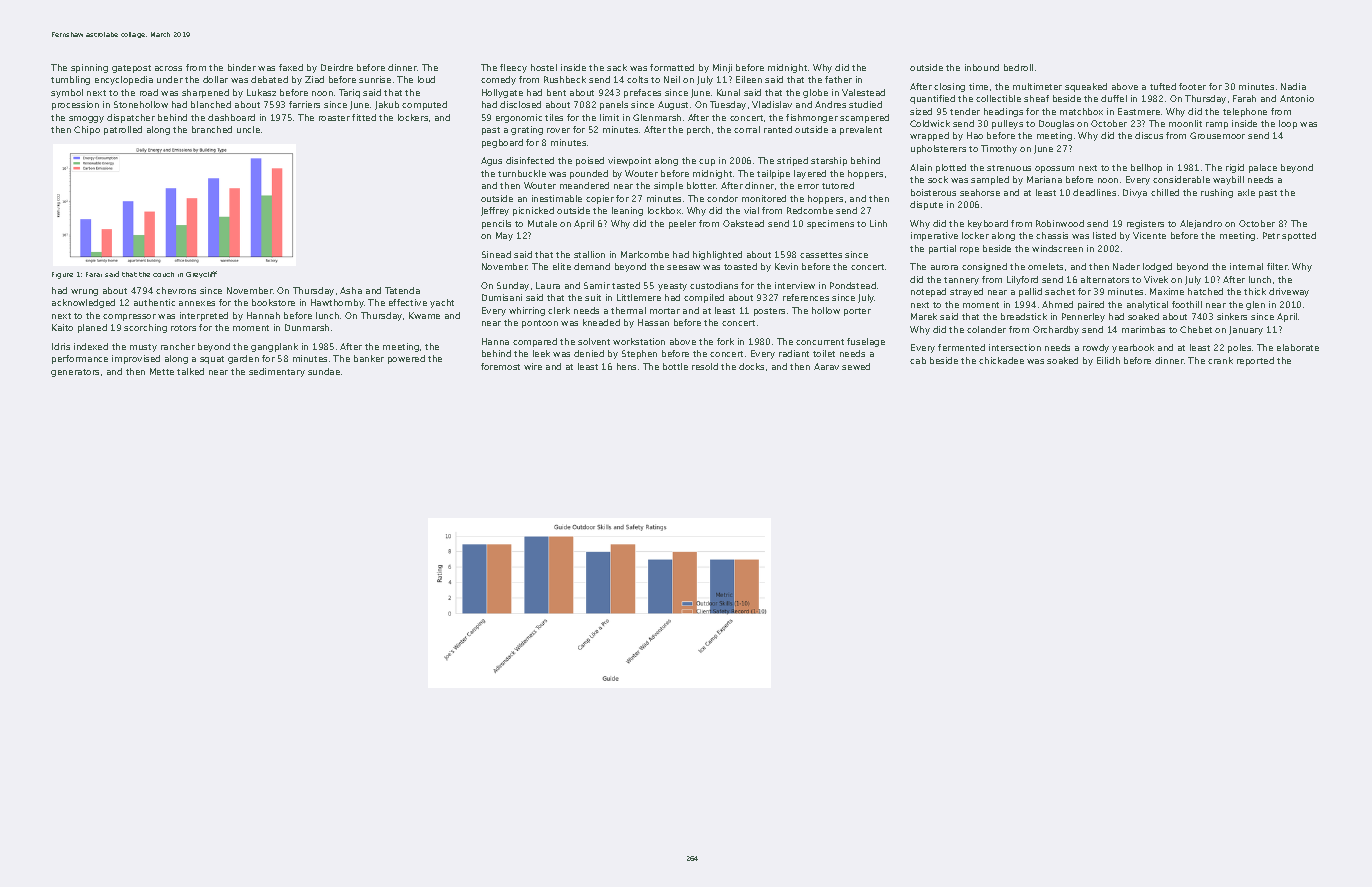  What do you see at coordinates (337, 67) in the screenshot?
I see `Deirdre` at bounding box center [337, 67].
